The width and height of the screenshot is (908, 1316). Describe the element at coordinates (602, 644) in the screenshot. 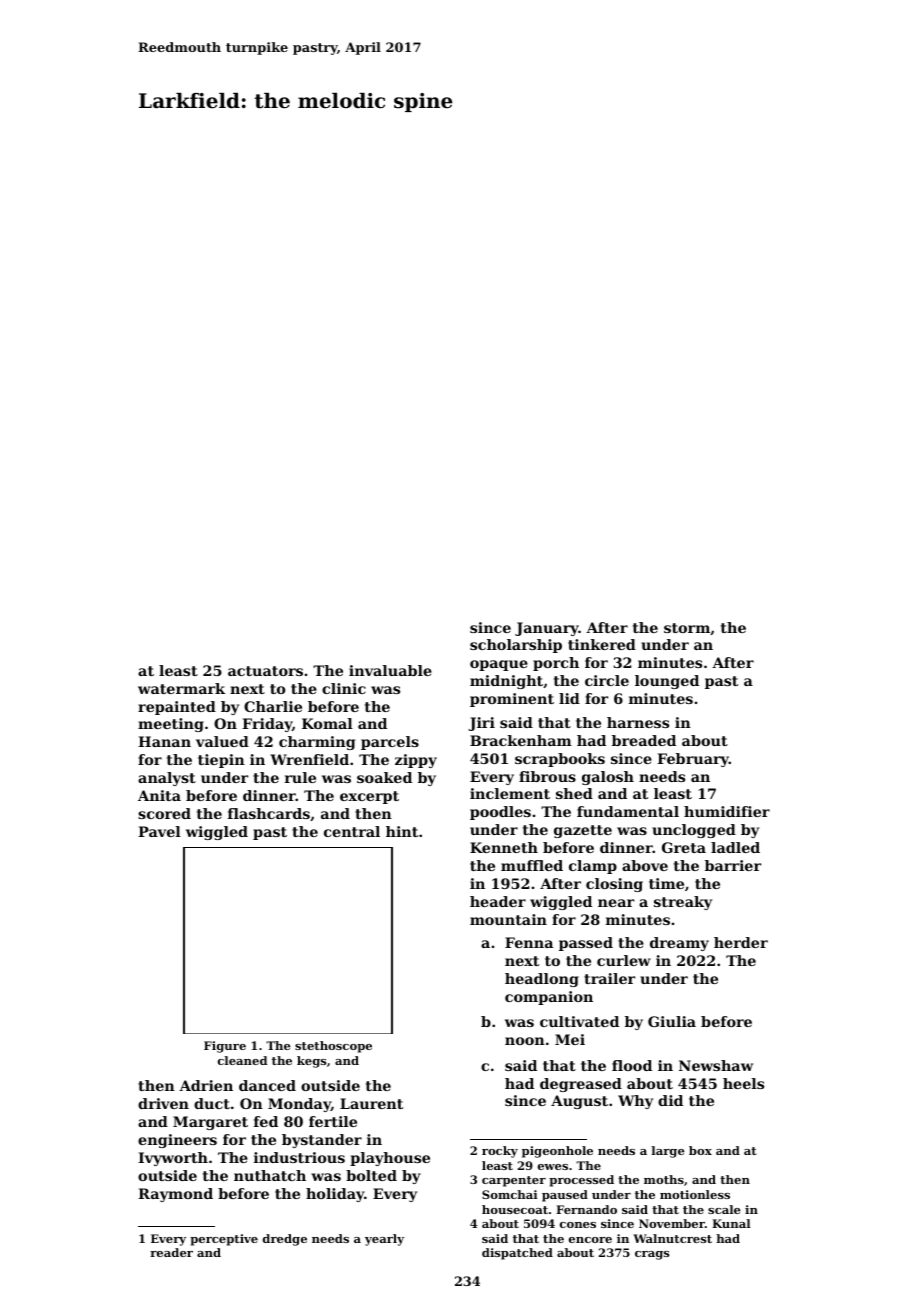

I see `tinkered` at that location.
